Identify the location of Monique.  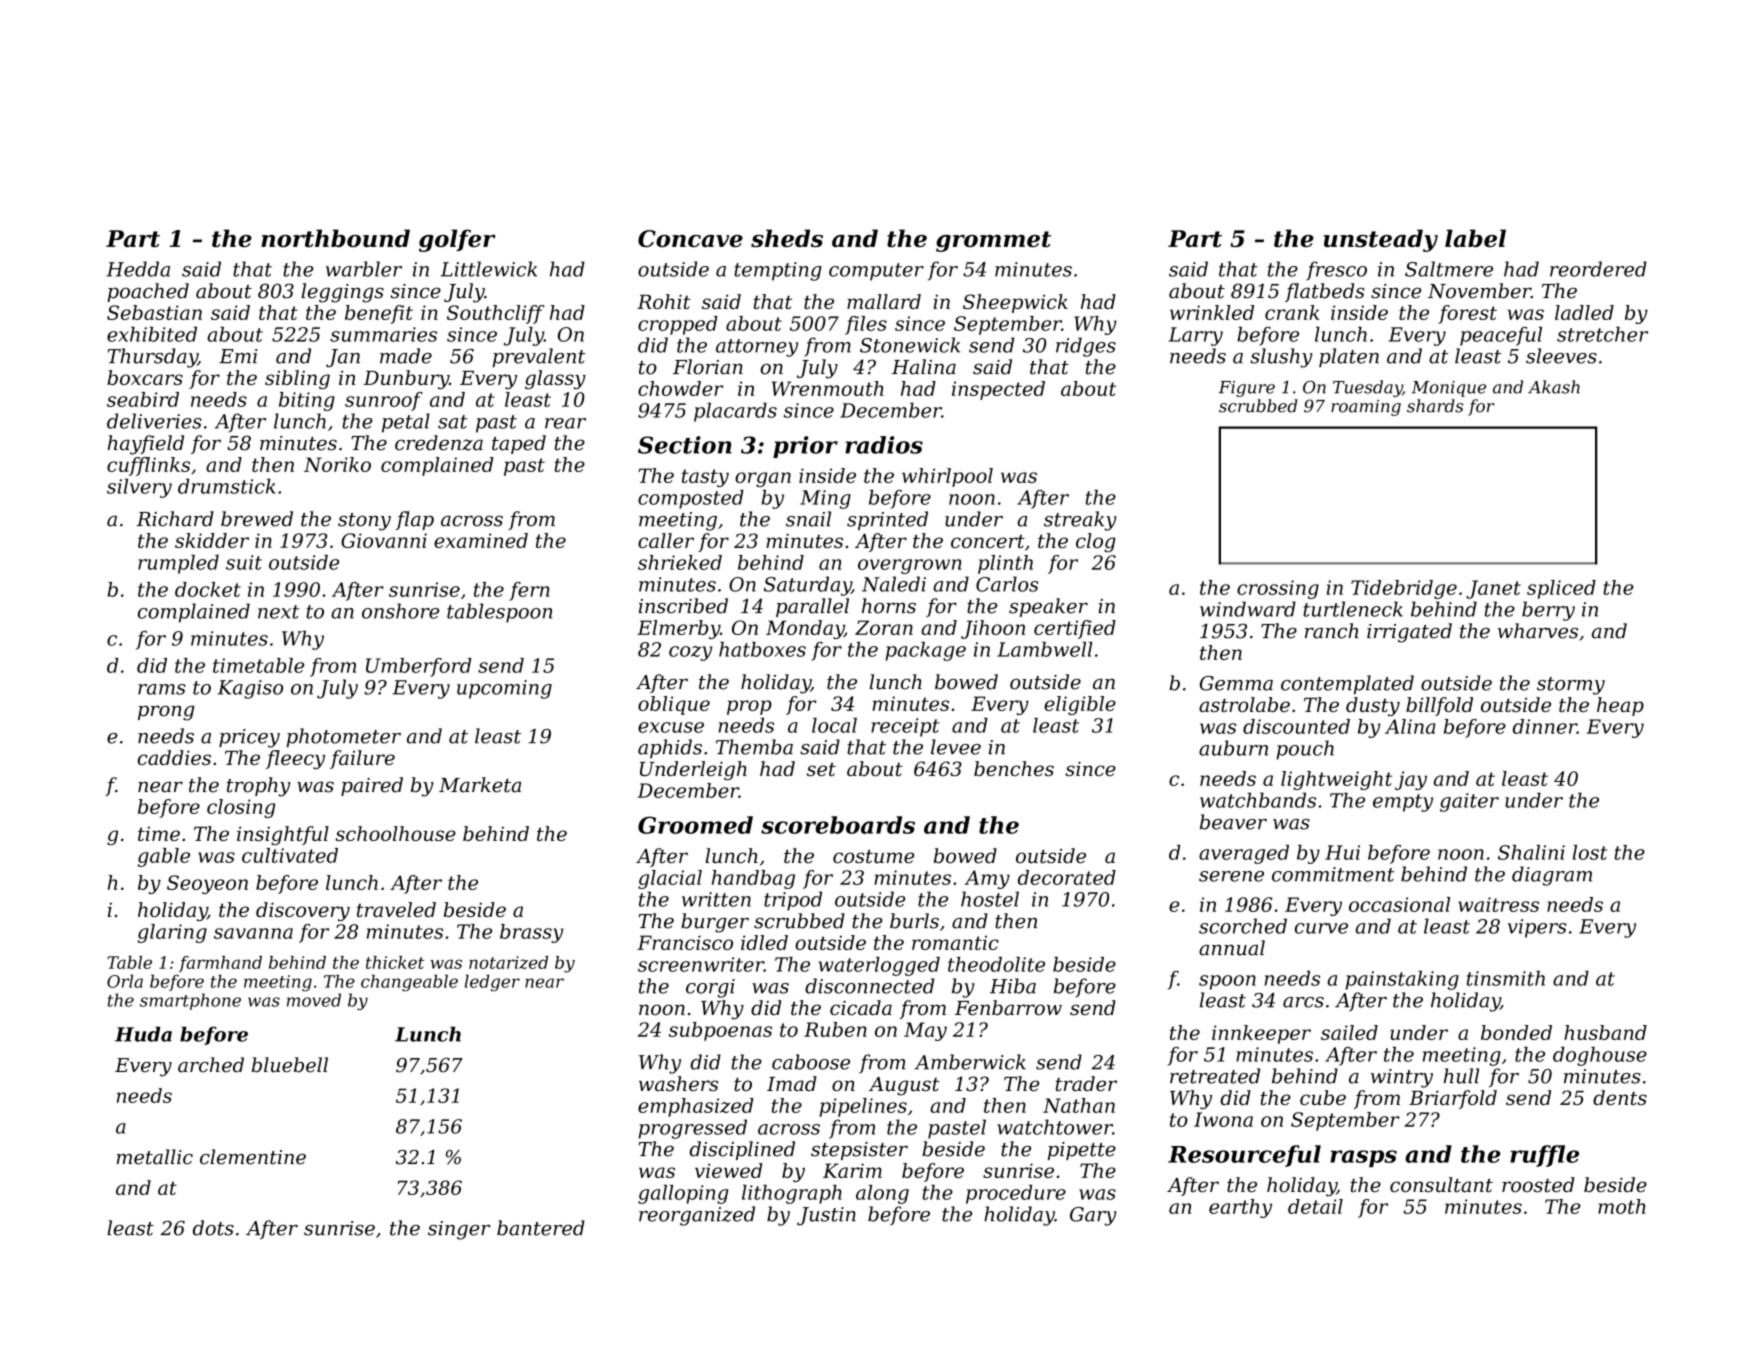
(1448, 389).
